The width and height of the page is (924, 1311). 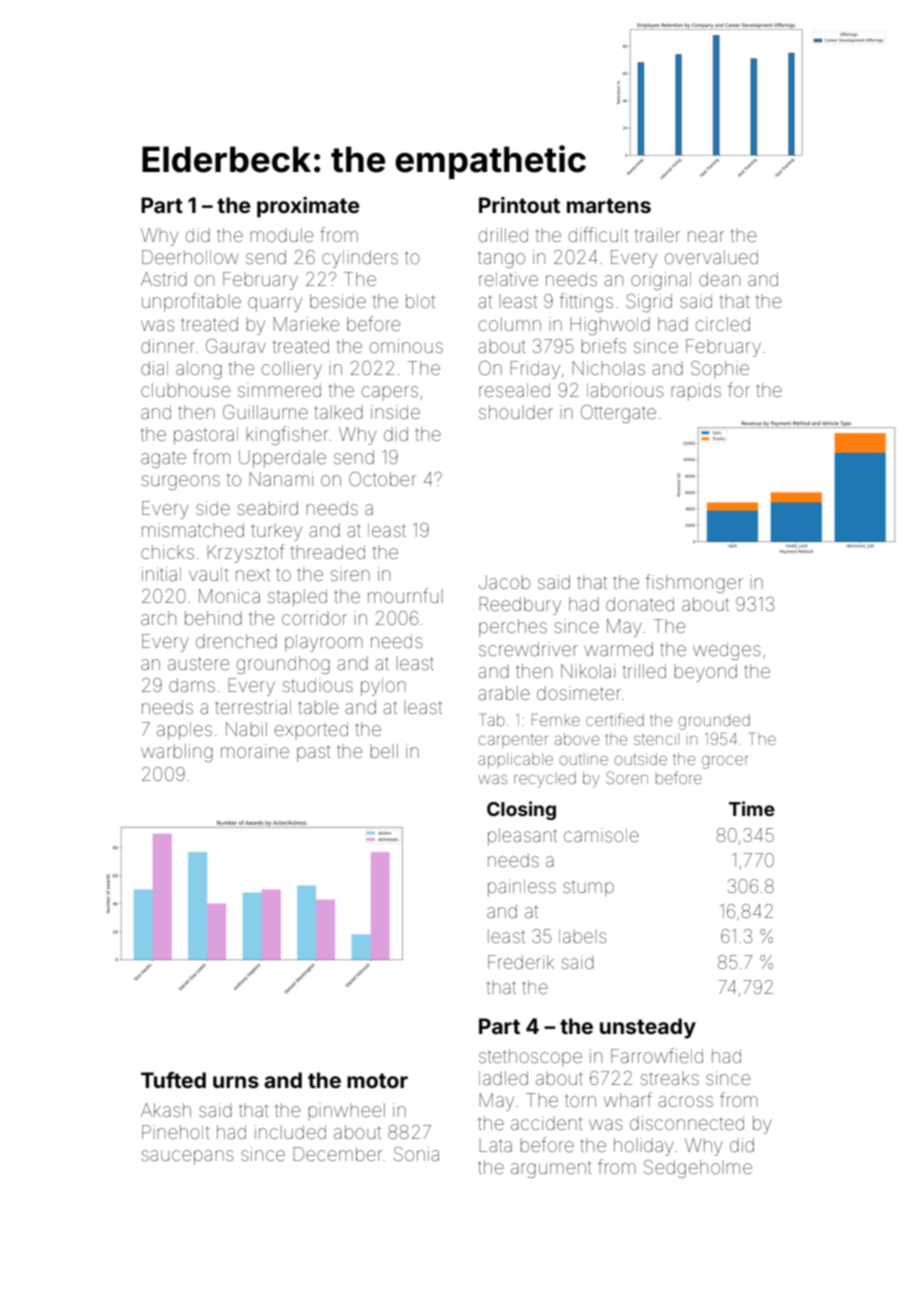 What do you see at coordinates (236, 1082) in the page?
I see `urns` at bounding box center [236, 1082].
